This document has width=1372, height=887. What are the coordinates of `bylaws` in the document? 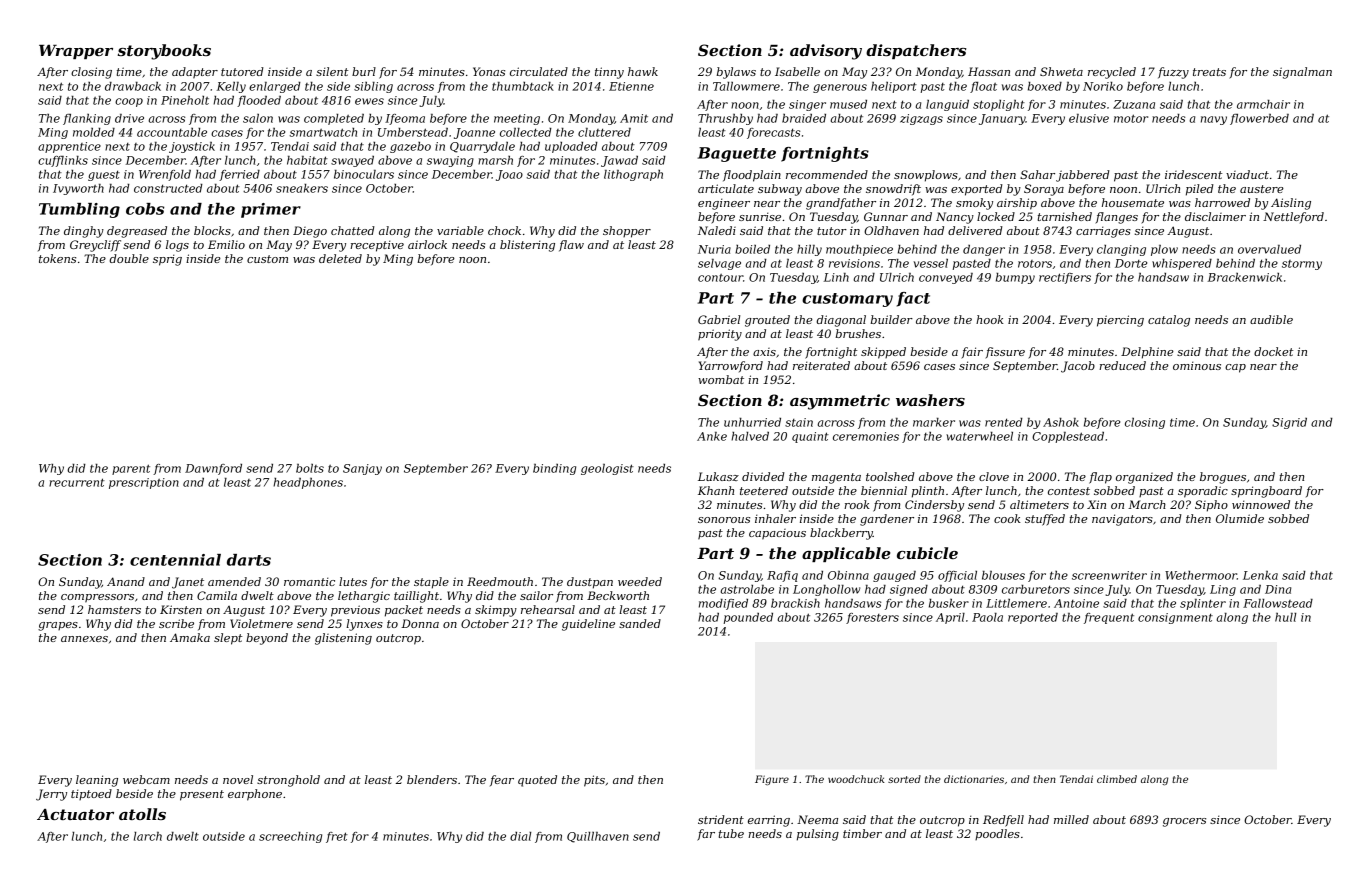 It's located at (736, 73).
